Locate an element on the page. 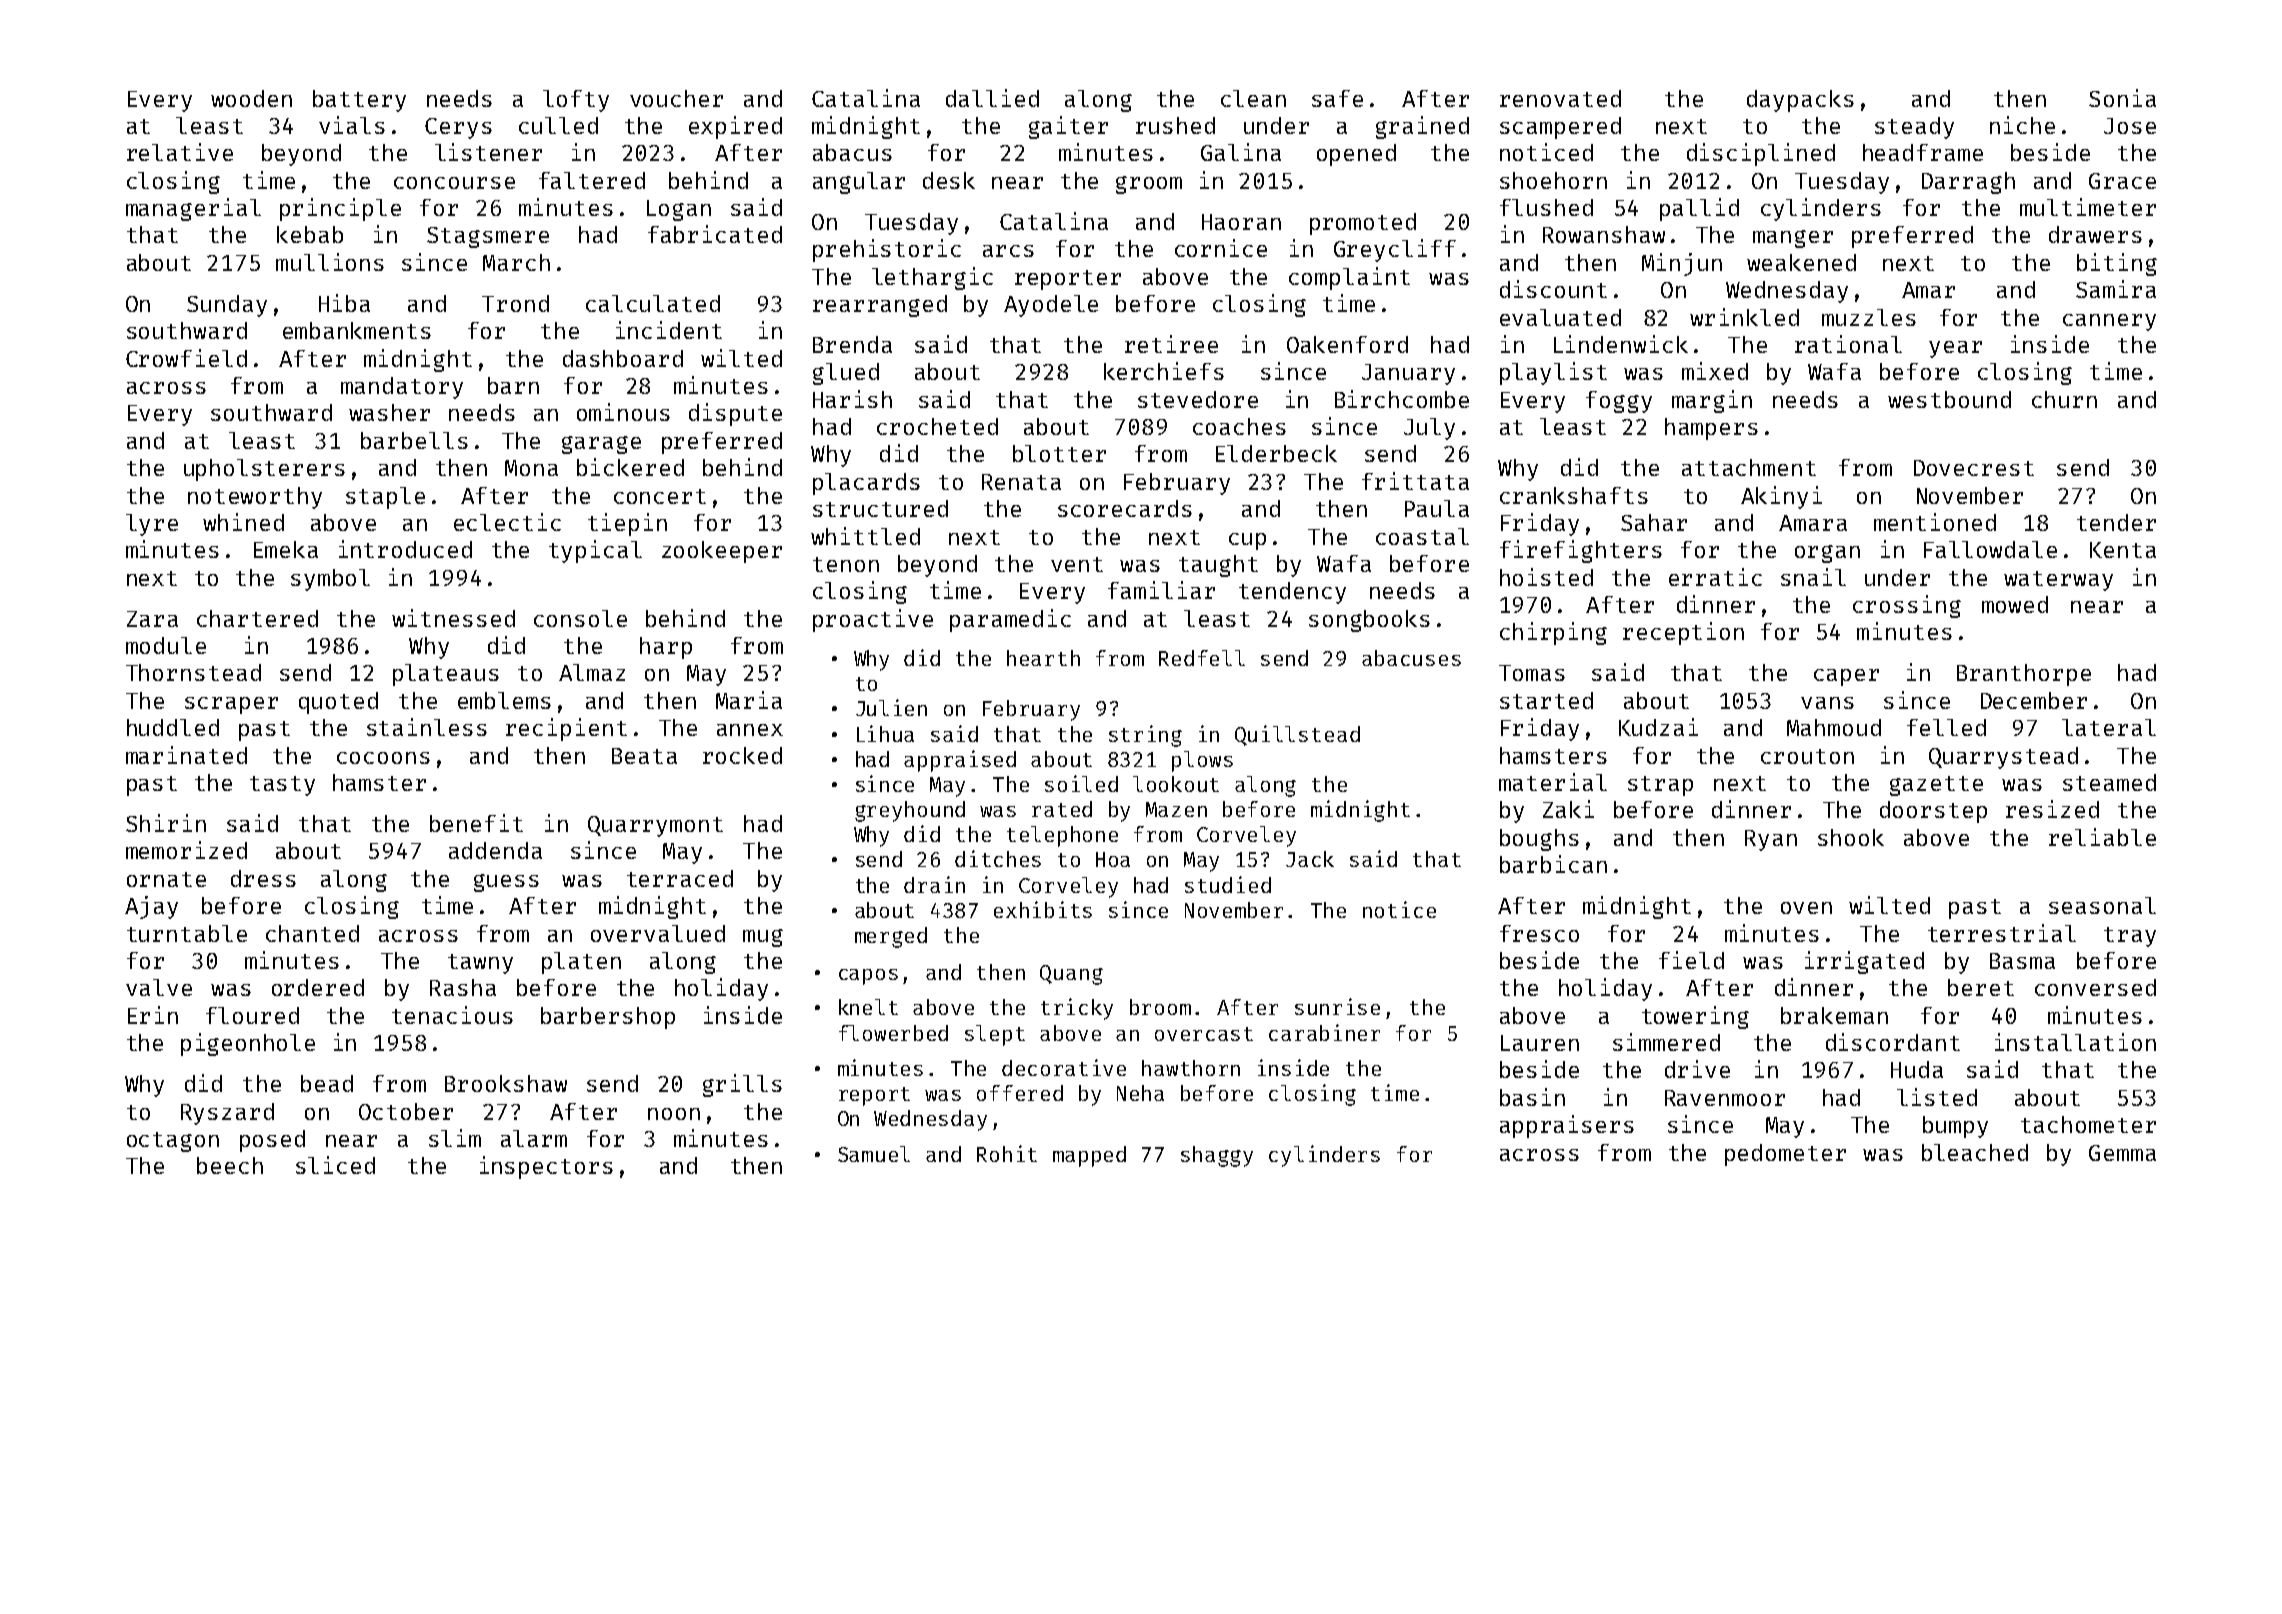  Dovecrest is located at coordinates (1974, 468).
